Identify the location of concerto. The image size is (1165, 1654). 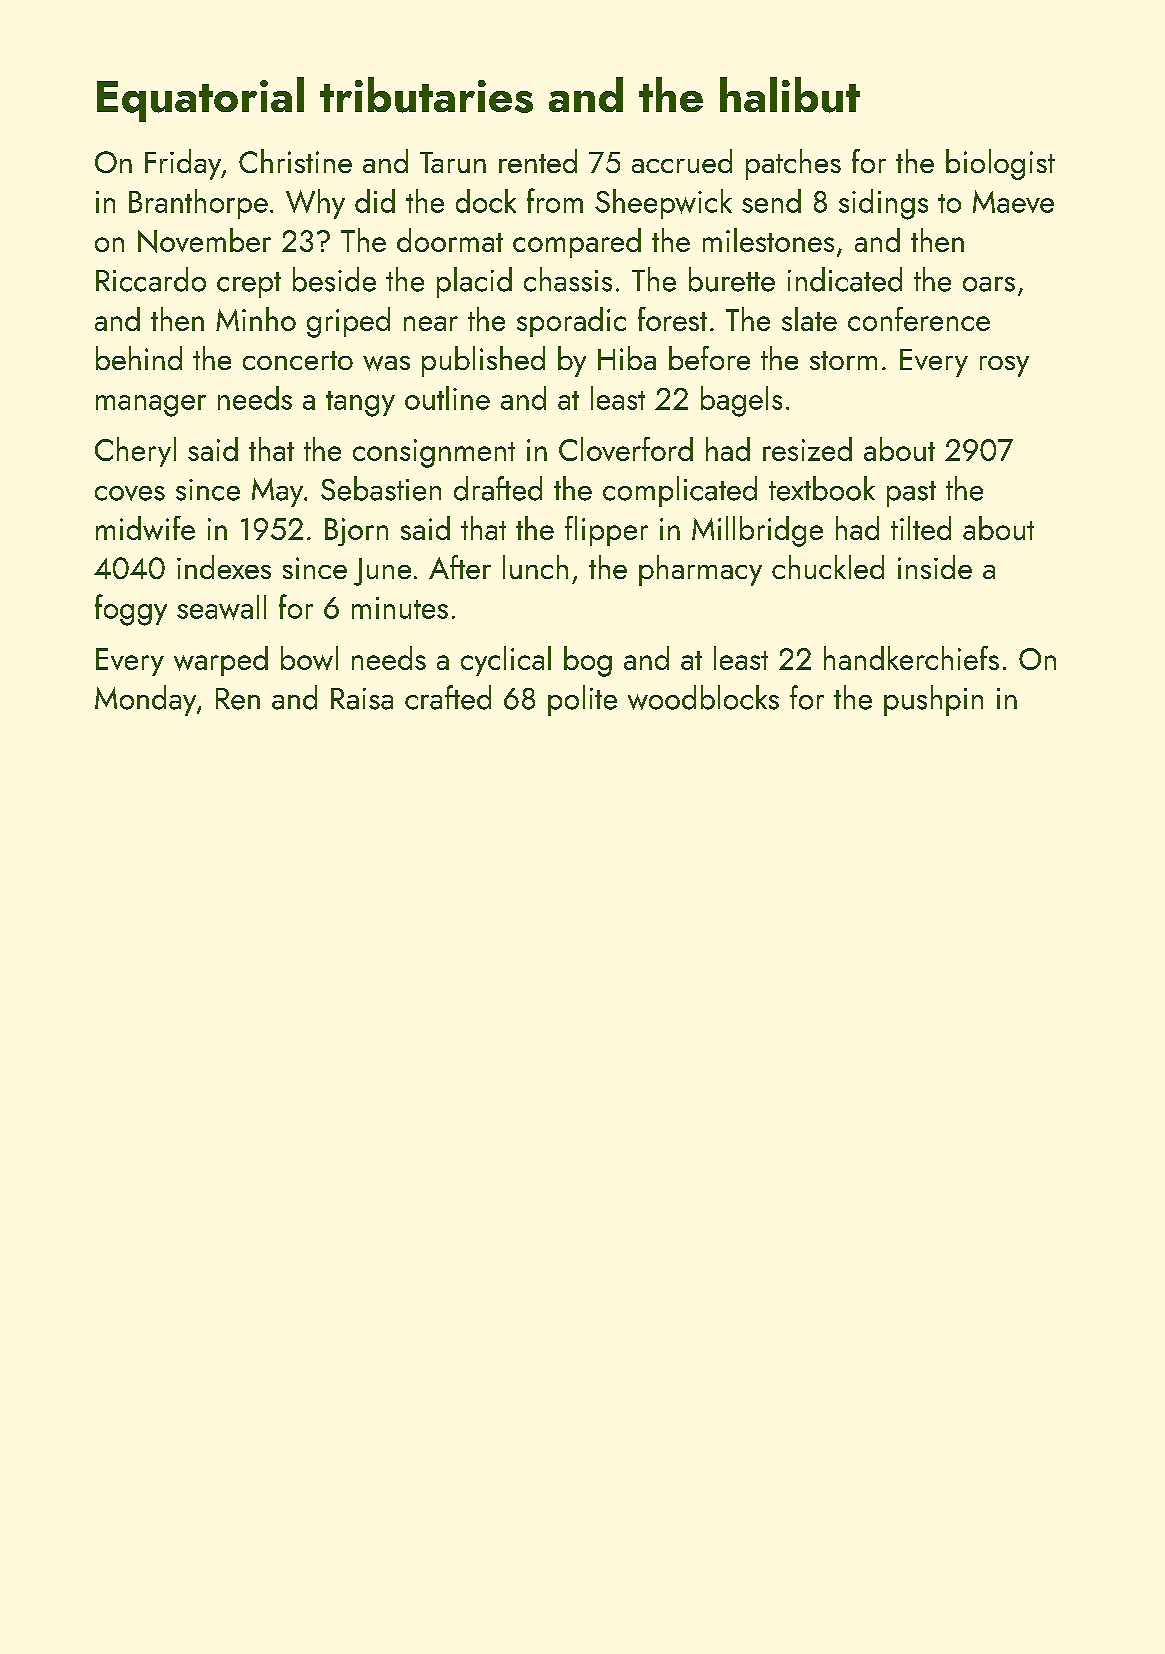
(298, 360).
